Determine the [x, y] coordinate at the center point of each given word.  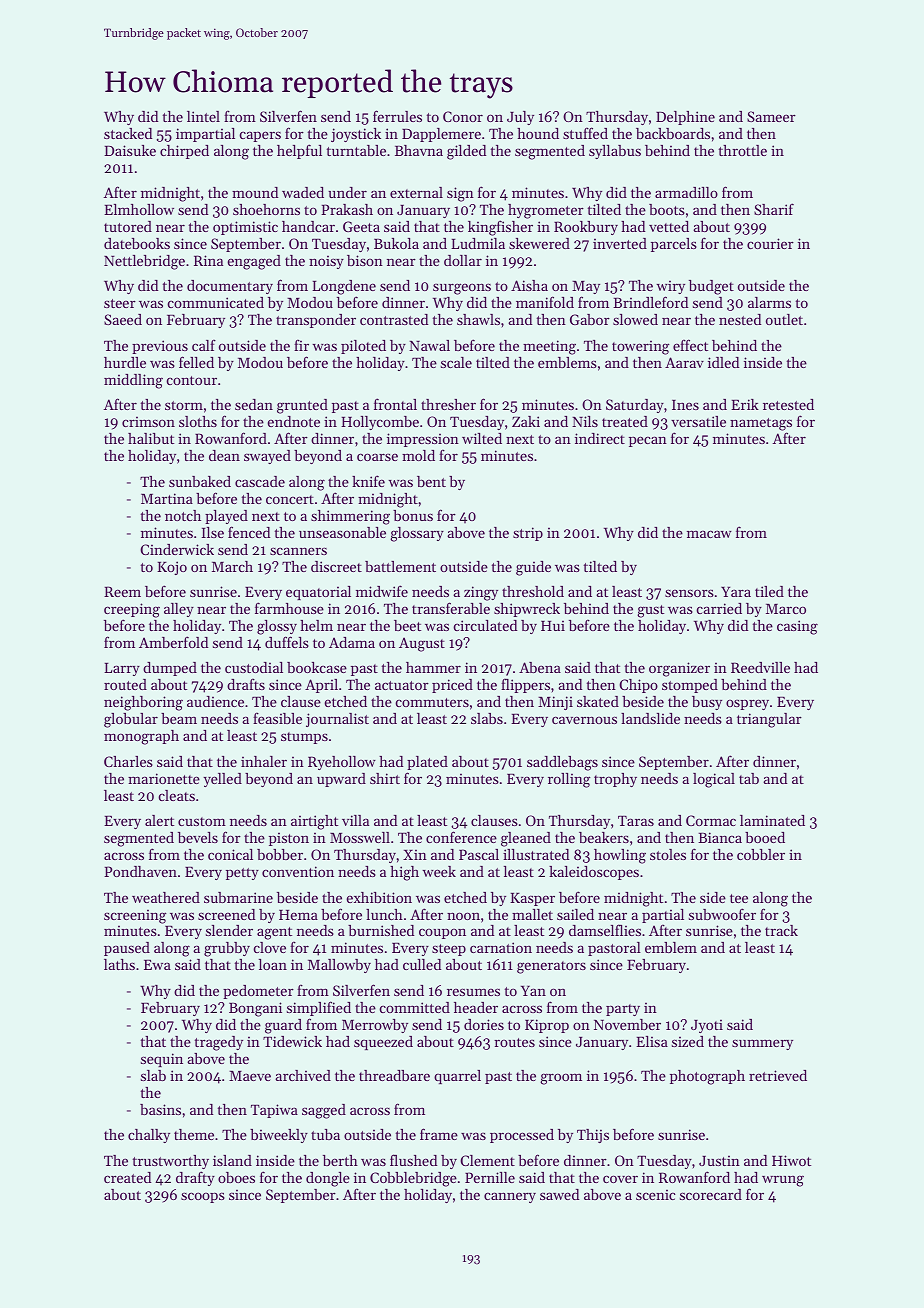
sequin [162, 1060]
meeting [549, 347]
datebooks [137, 243]
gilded [466, 152]
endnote [294, 421]
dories [484, 1024]
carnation [501, 947]
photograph [707, 1077]
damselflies [605, 930]
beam [179, 718]
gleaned [526, 839]
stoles [668, 854]
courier [770, 243]
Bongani [255, 1009]
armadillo [686, 192]
